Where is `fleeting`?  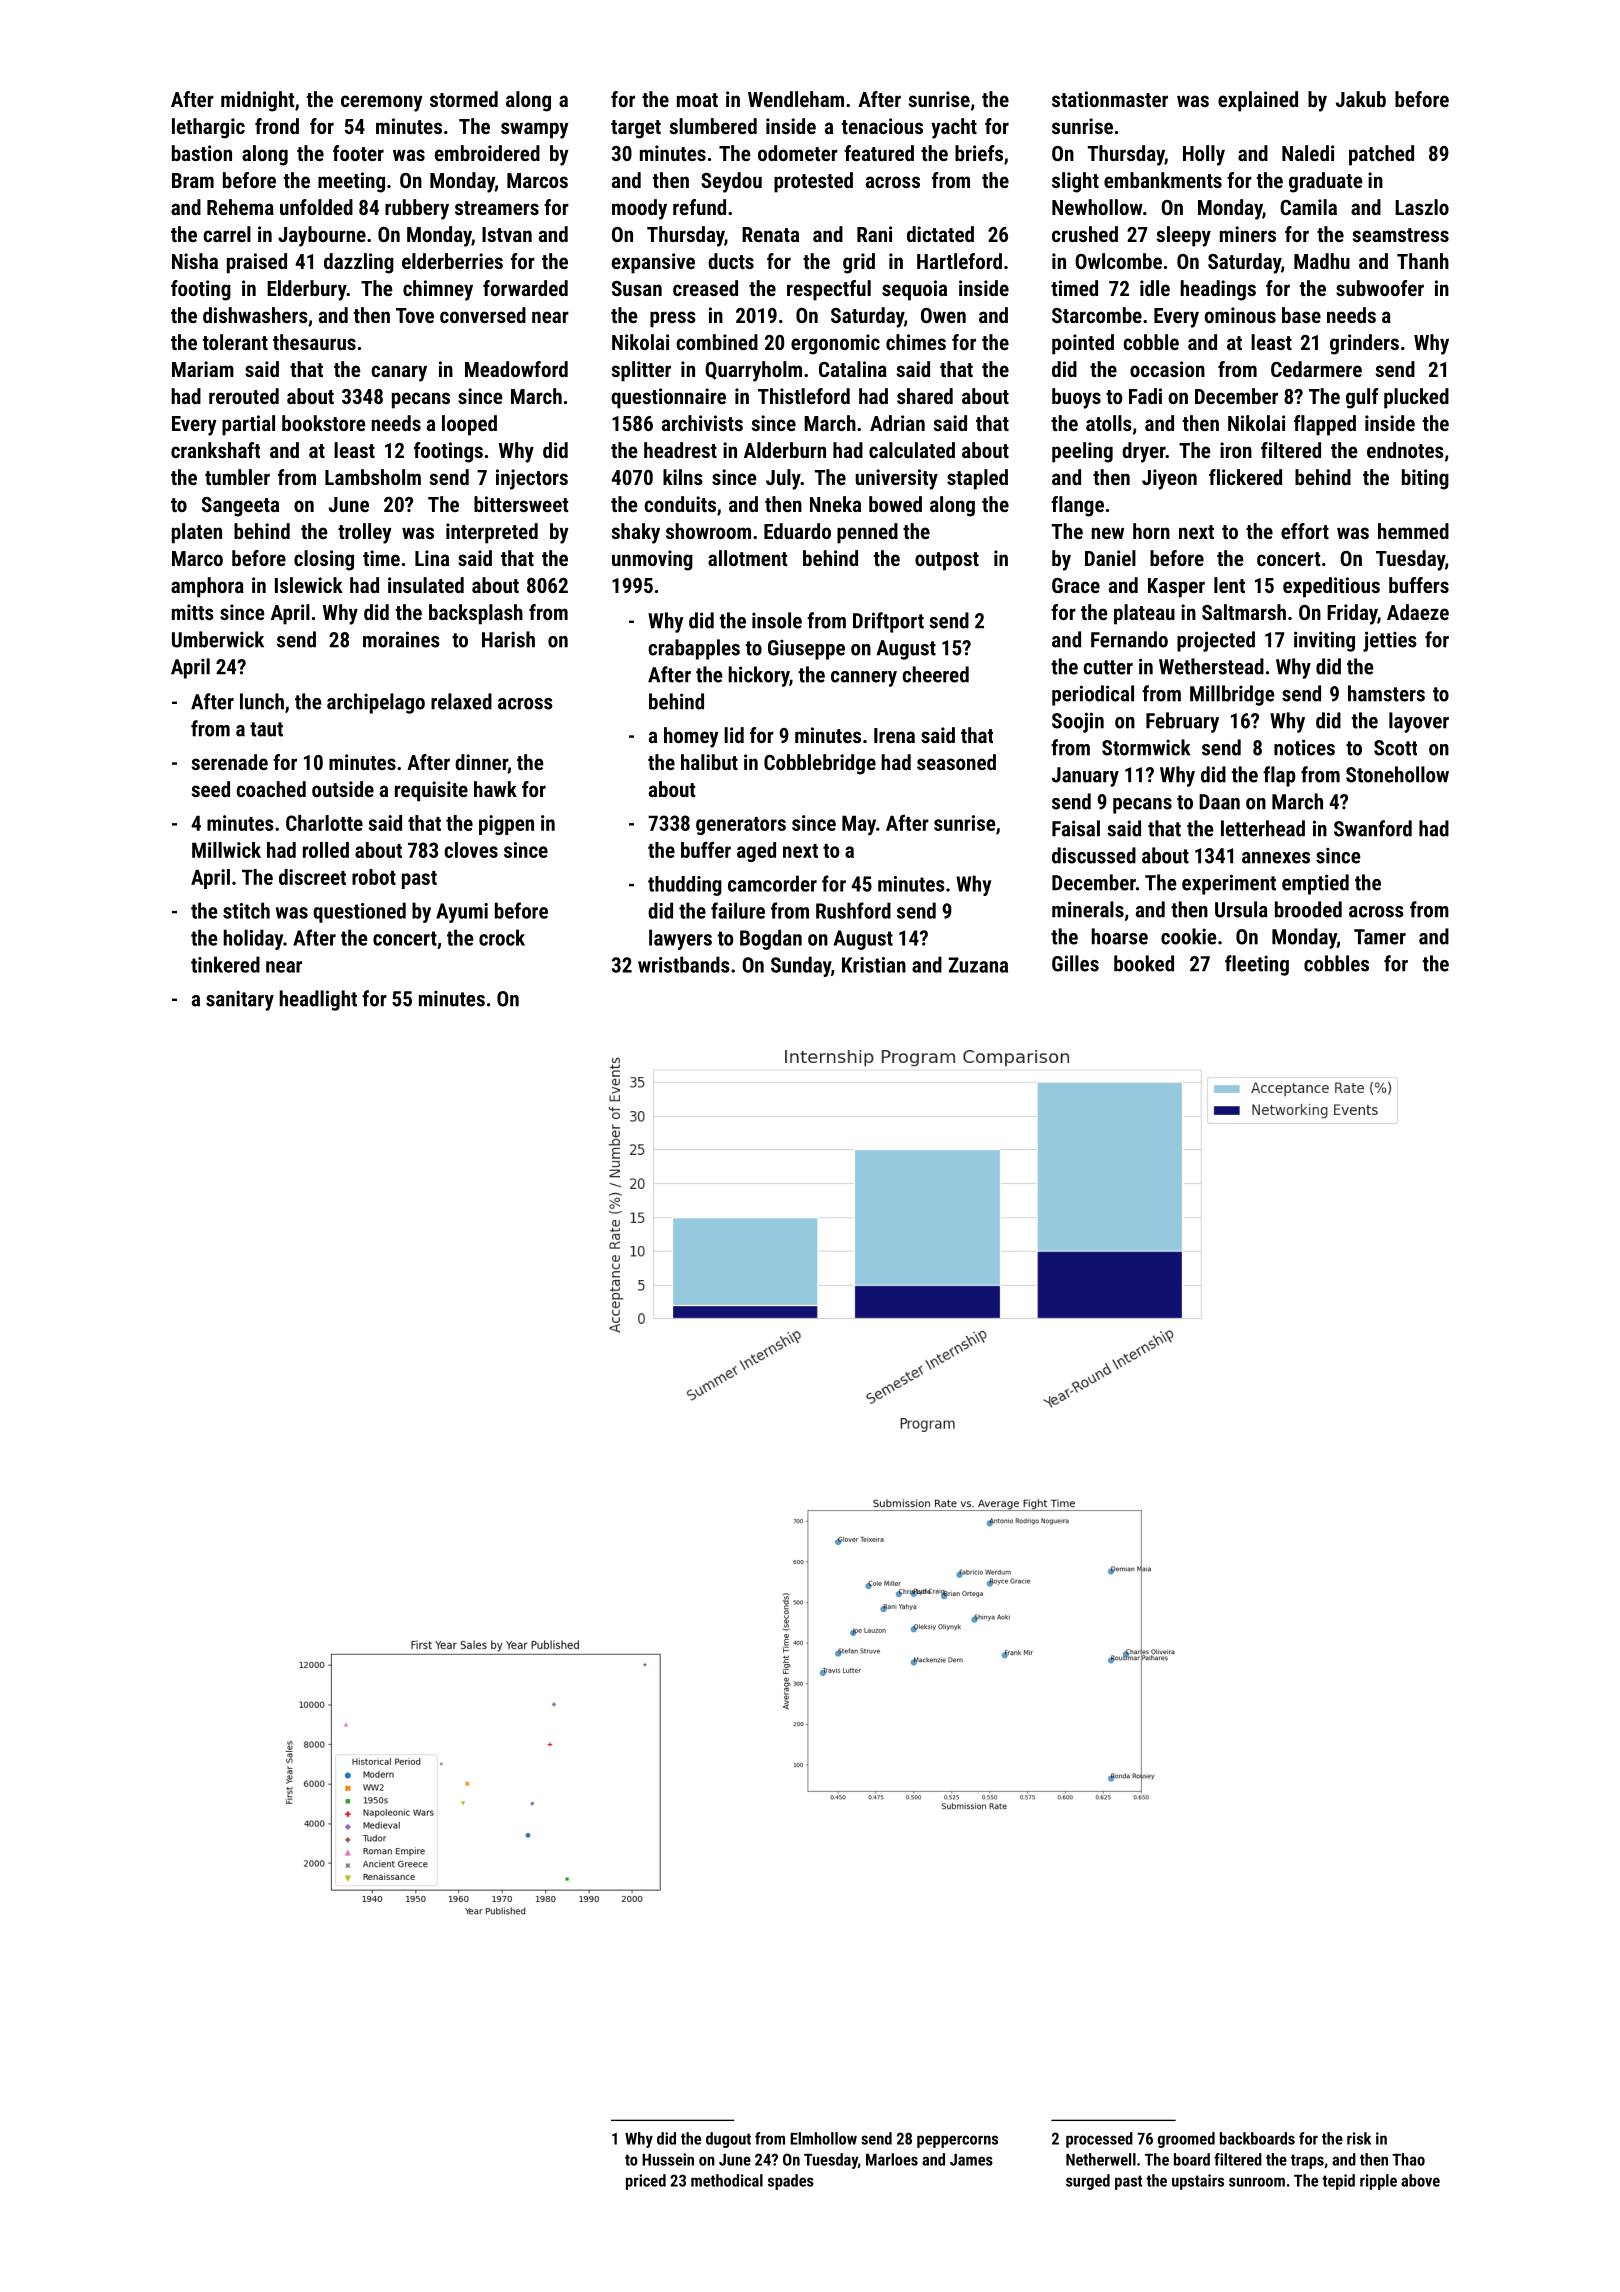 fleeting is located at coordinates (1257, 965).
